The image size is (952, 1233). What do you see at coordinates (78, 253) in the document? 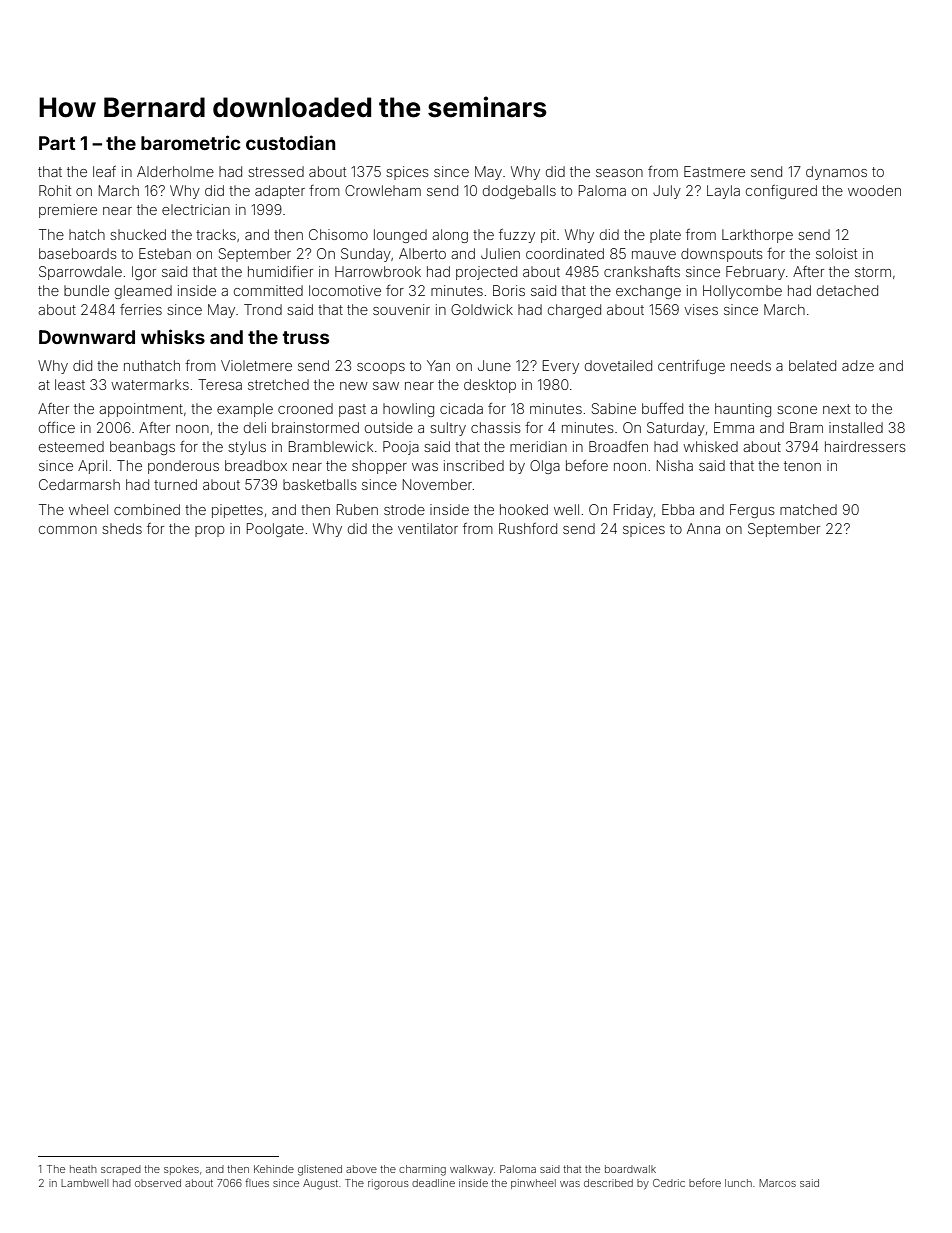
I see `baseboards` at bounding box center [78, 253].
